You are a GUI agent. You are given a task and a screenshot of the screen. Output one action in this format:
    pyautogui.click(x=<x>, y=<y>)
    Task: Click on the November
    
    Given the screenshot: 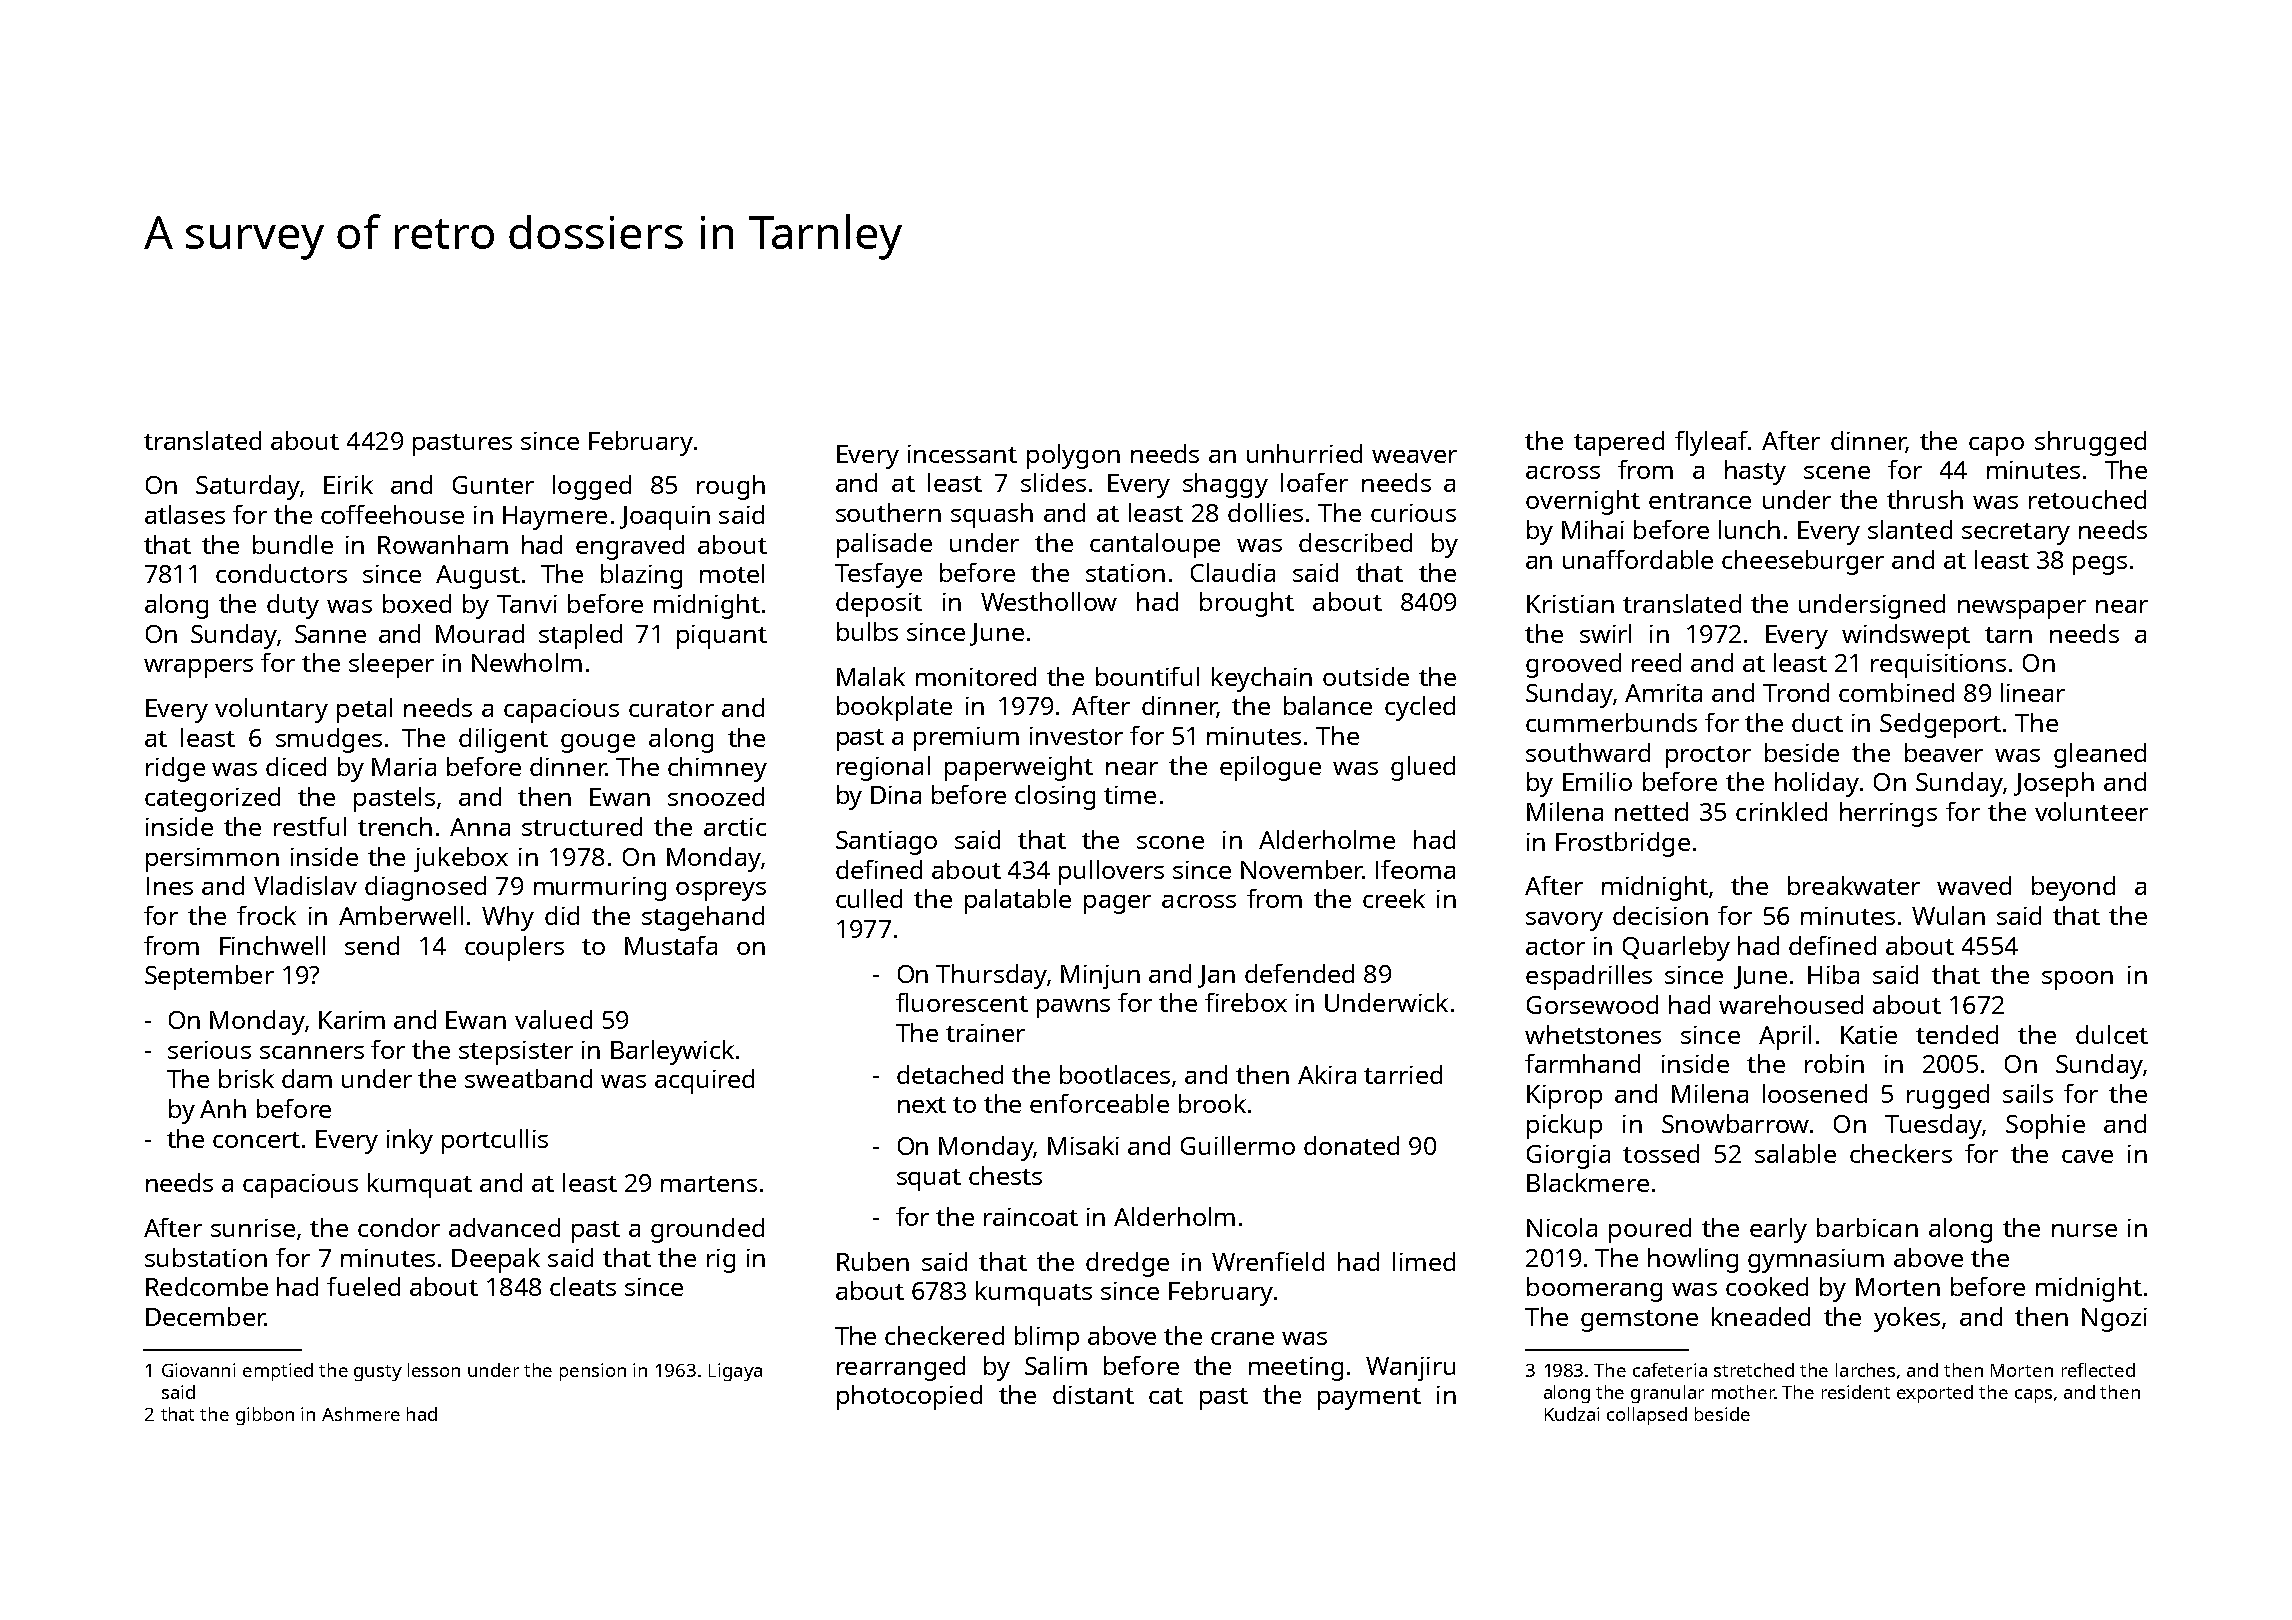 What is the action you would take?
    pyautogui.click(x=1302, y=869)
